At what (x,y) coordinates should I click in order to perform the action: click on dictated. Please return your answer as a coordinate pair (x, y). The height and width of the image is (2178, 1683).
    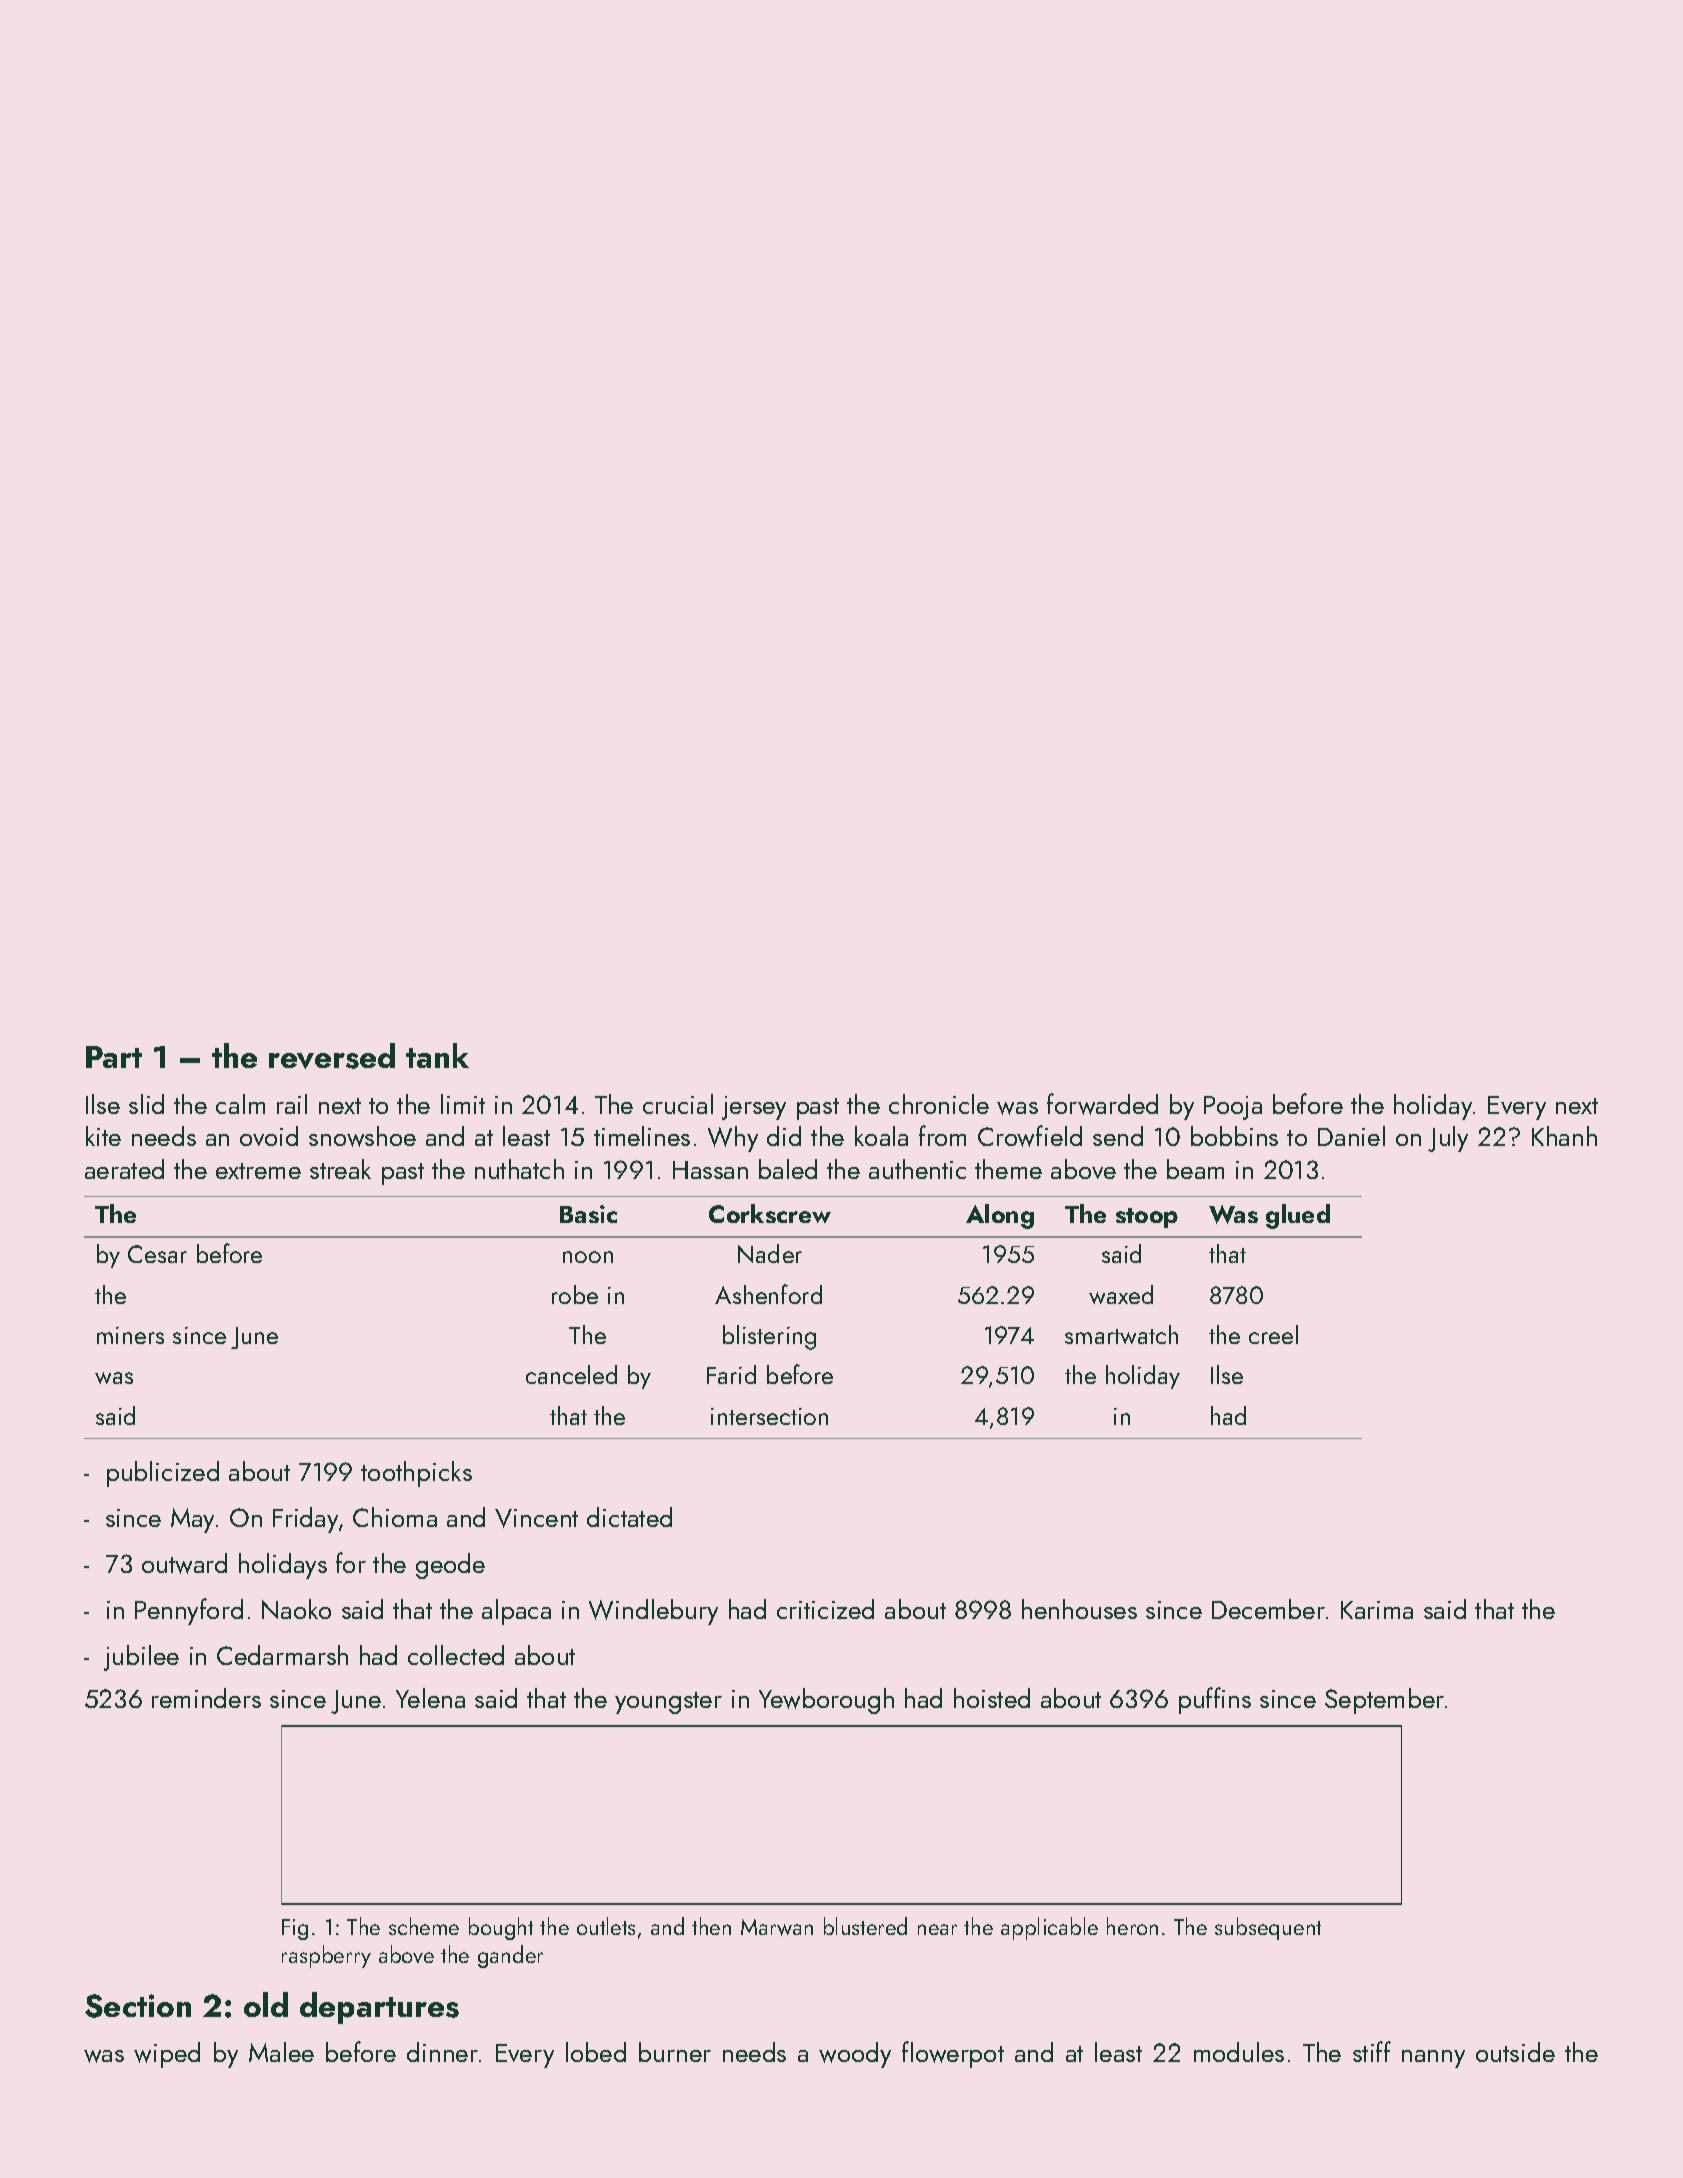
    Looking at the image, I should click on (629, 1517).
